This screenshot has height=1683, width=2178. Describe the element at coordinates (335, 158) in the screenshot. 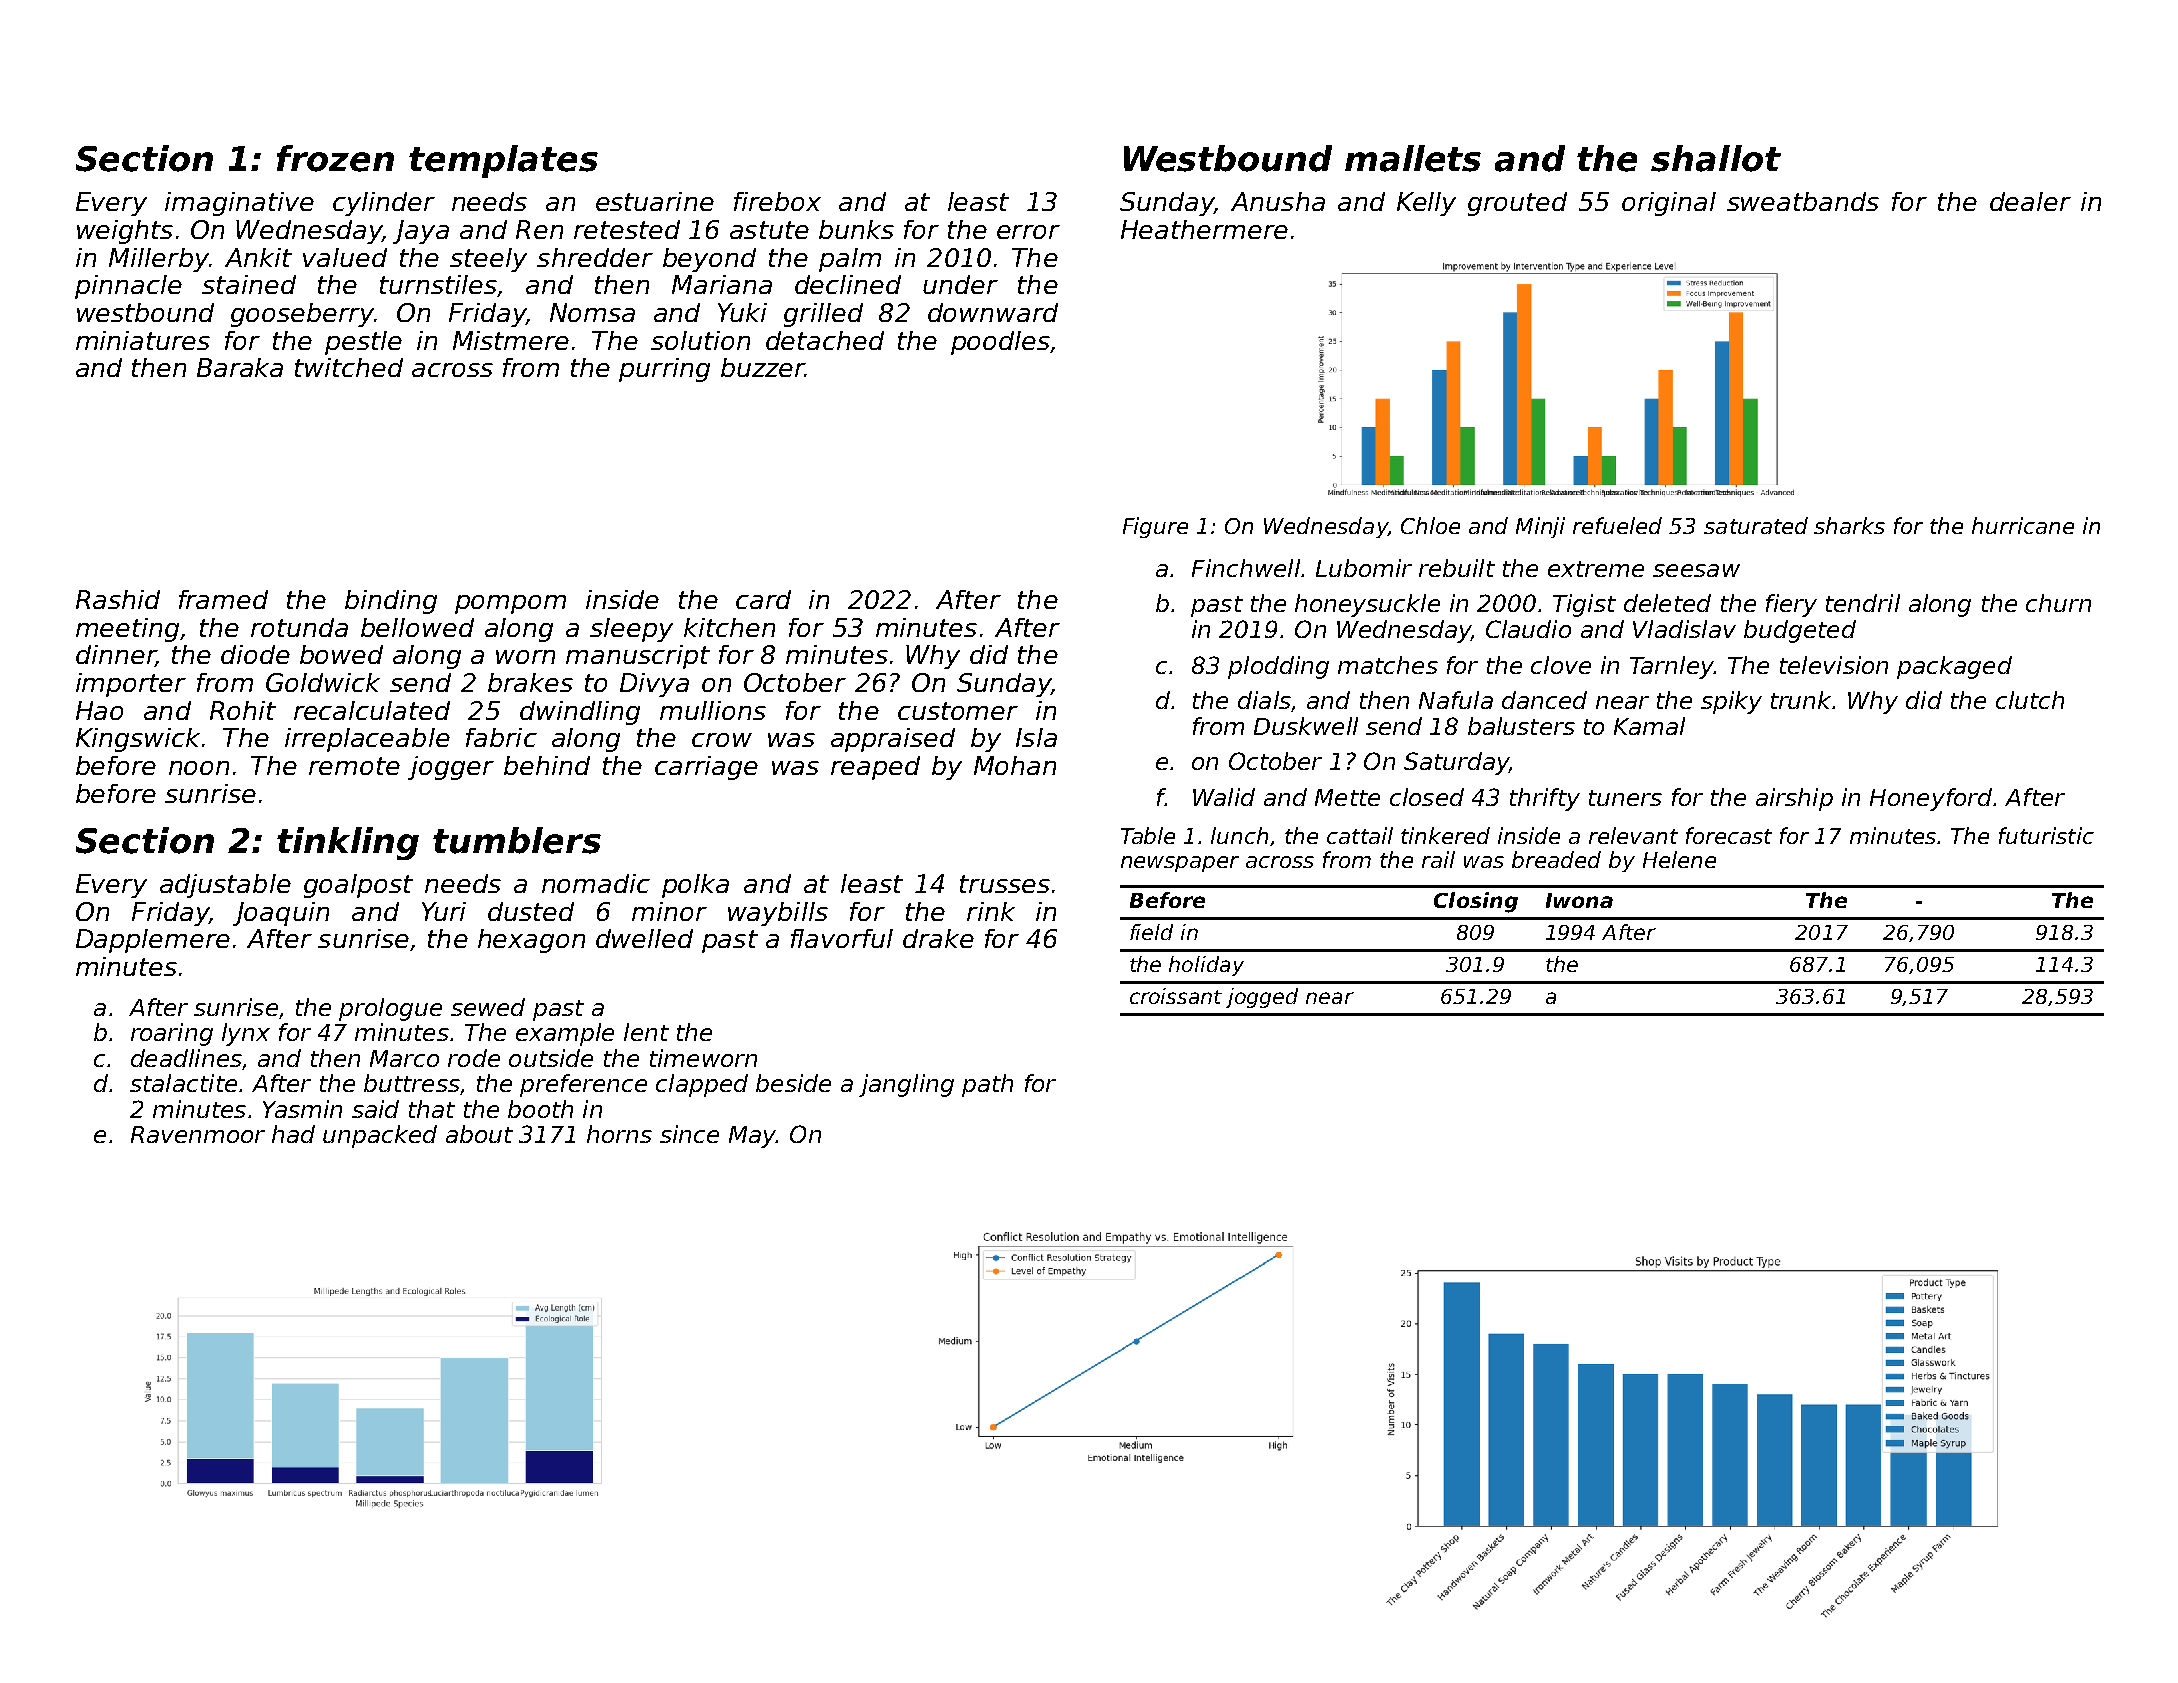

I see `frozen` at that location.
